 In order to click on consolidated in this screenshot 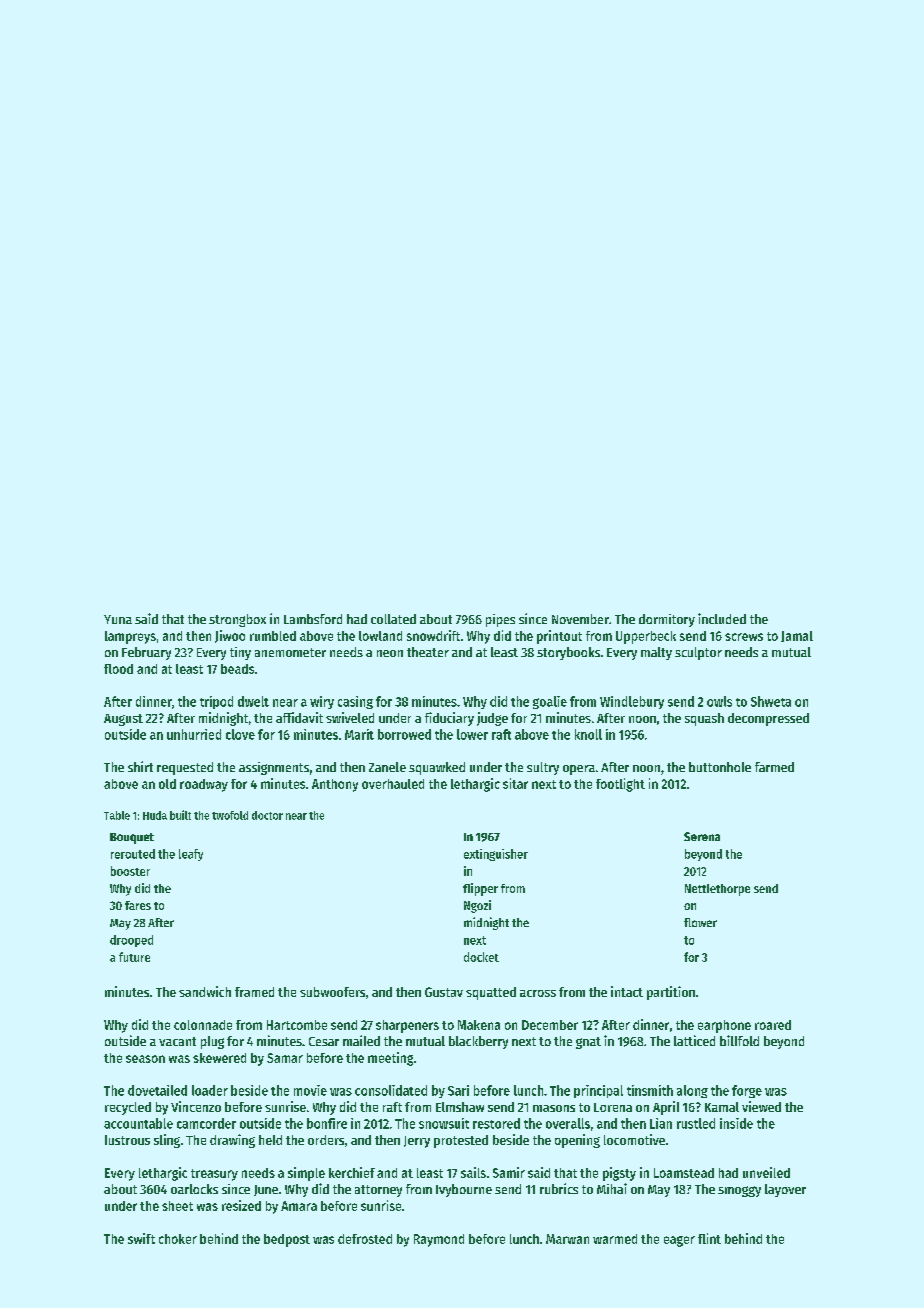, I will do `click(391, 1090)`.
